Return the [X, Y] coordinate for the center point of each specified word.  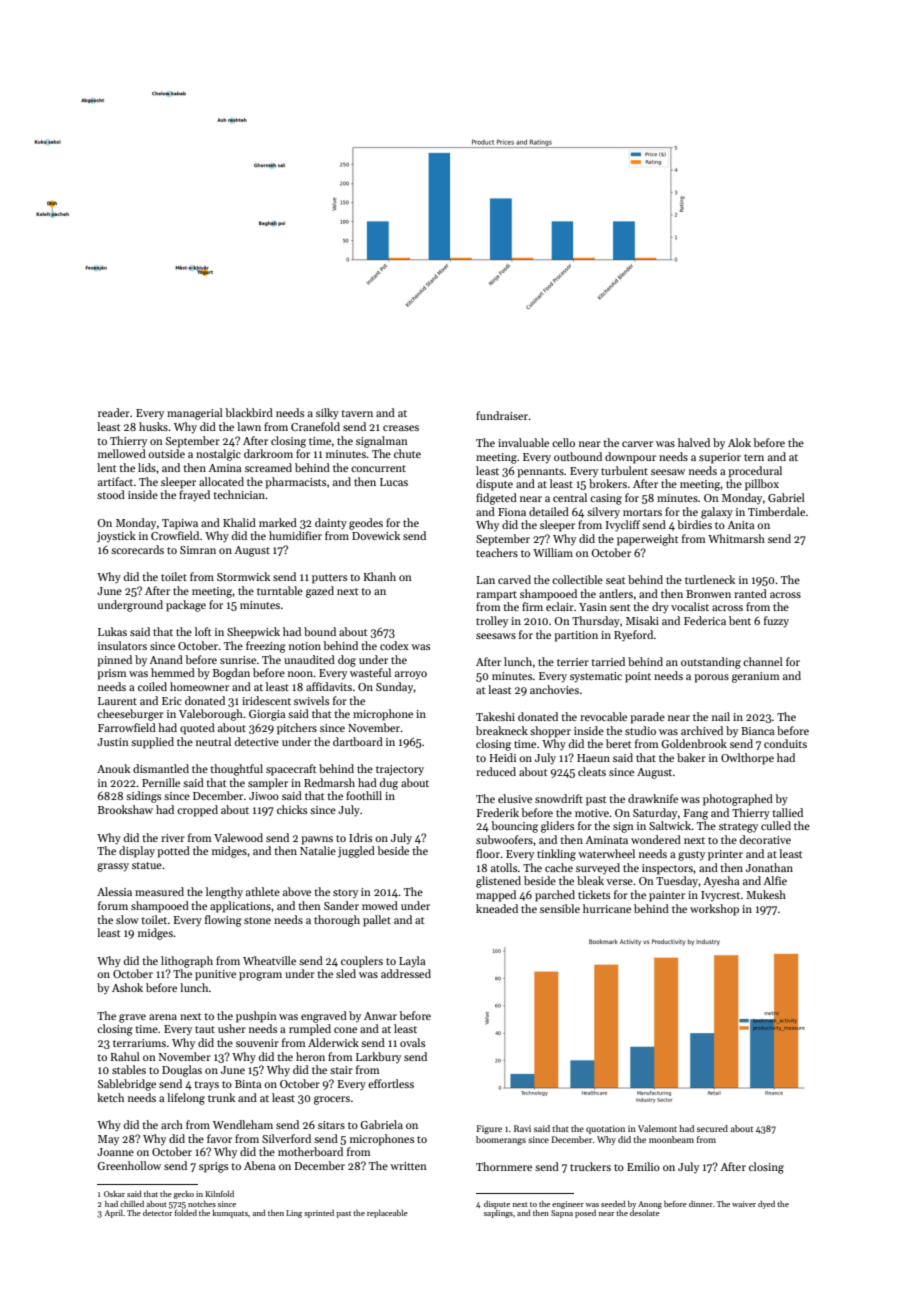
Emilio [643, 1166]
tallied [787, 812]
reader [114, 412]
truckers [590, 1166]
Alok [739, 442]
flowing [223, 921]
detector [157, 1213]
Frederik [498, 812]
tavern [357, 413]
